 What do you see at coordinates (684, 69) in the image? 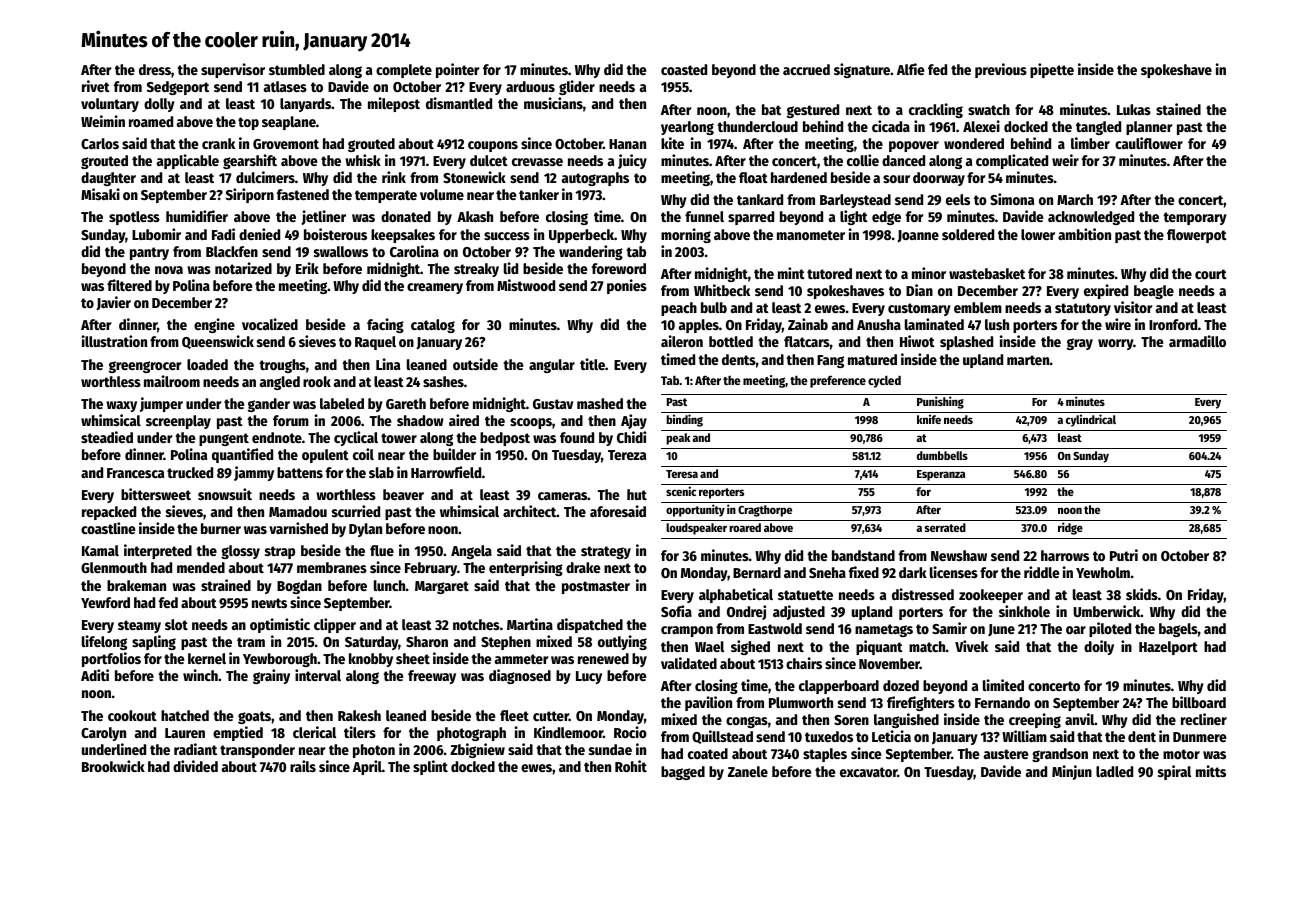
I see `coasted` at bounding box center [684, 69].
